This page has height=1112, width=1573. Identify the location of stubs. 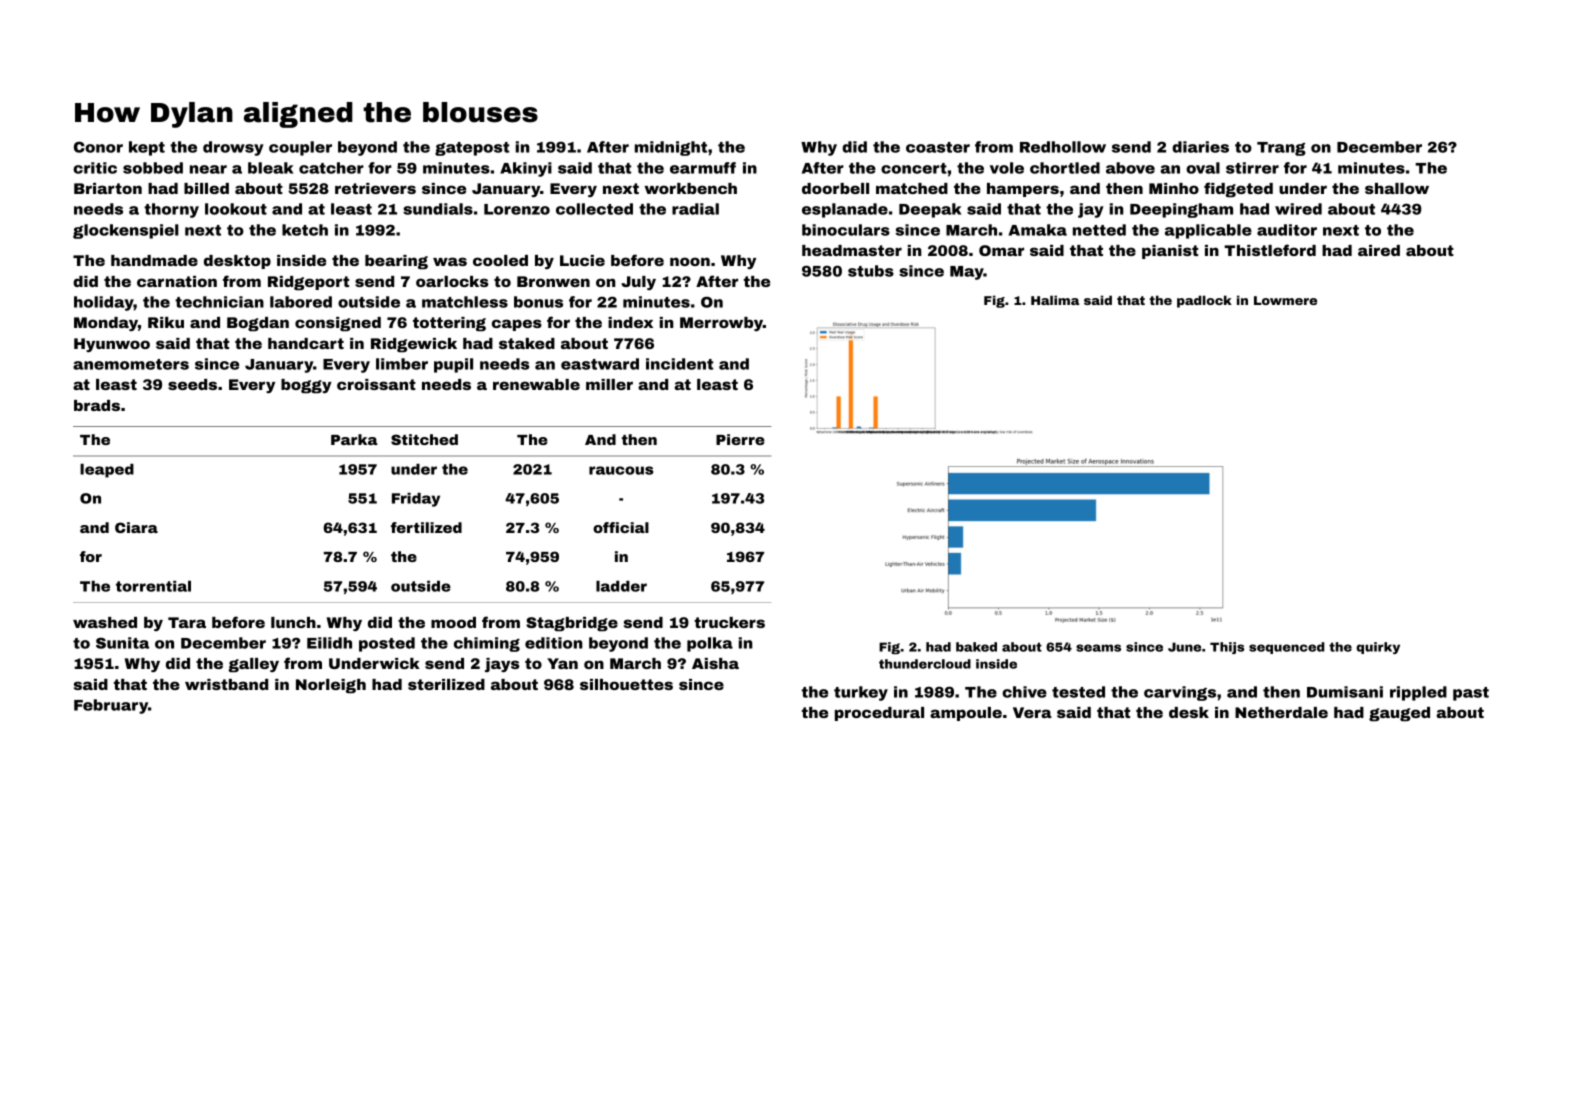
(871, 271).
